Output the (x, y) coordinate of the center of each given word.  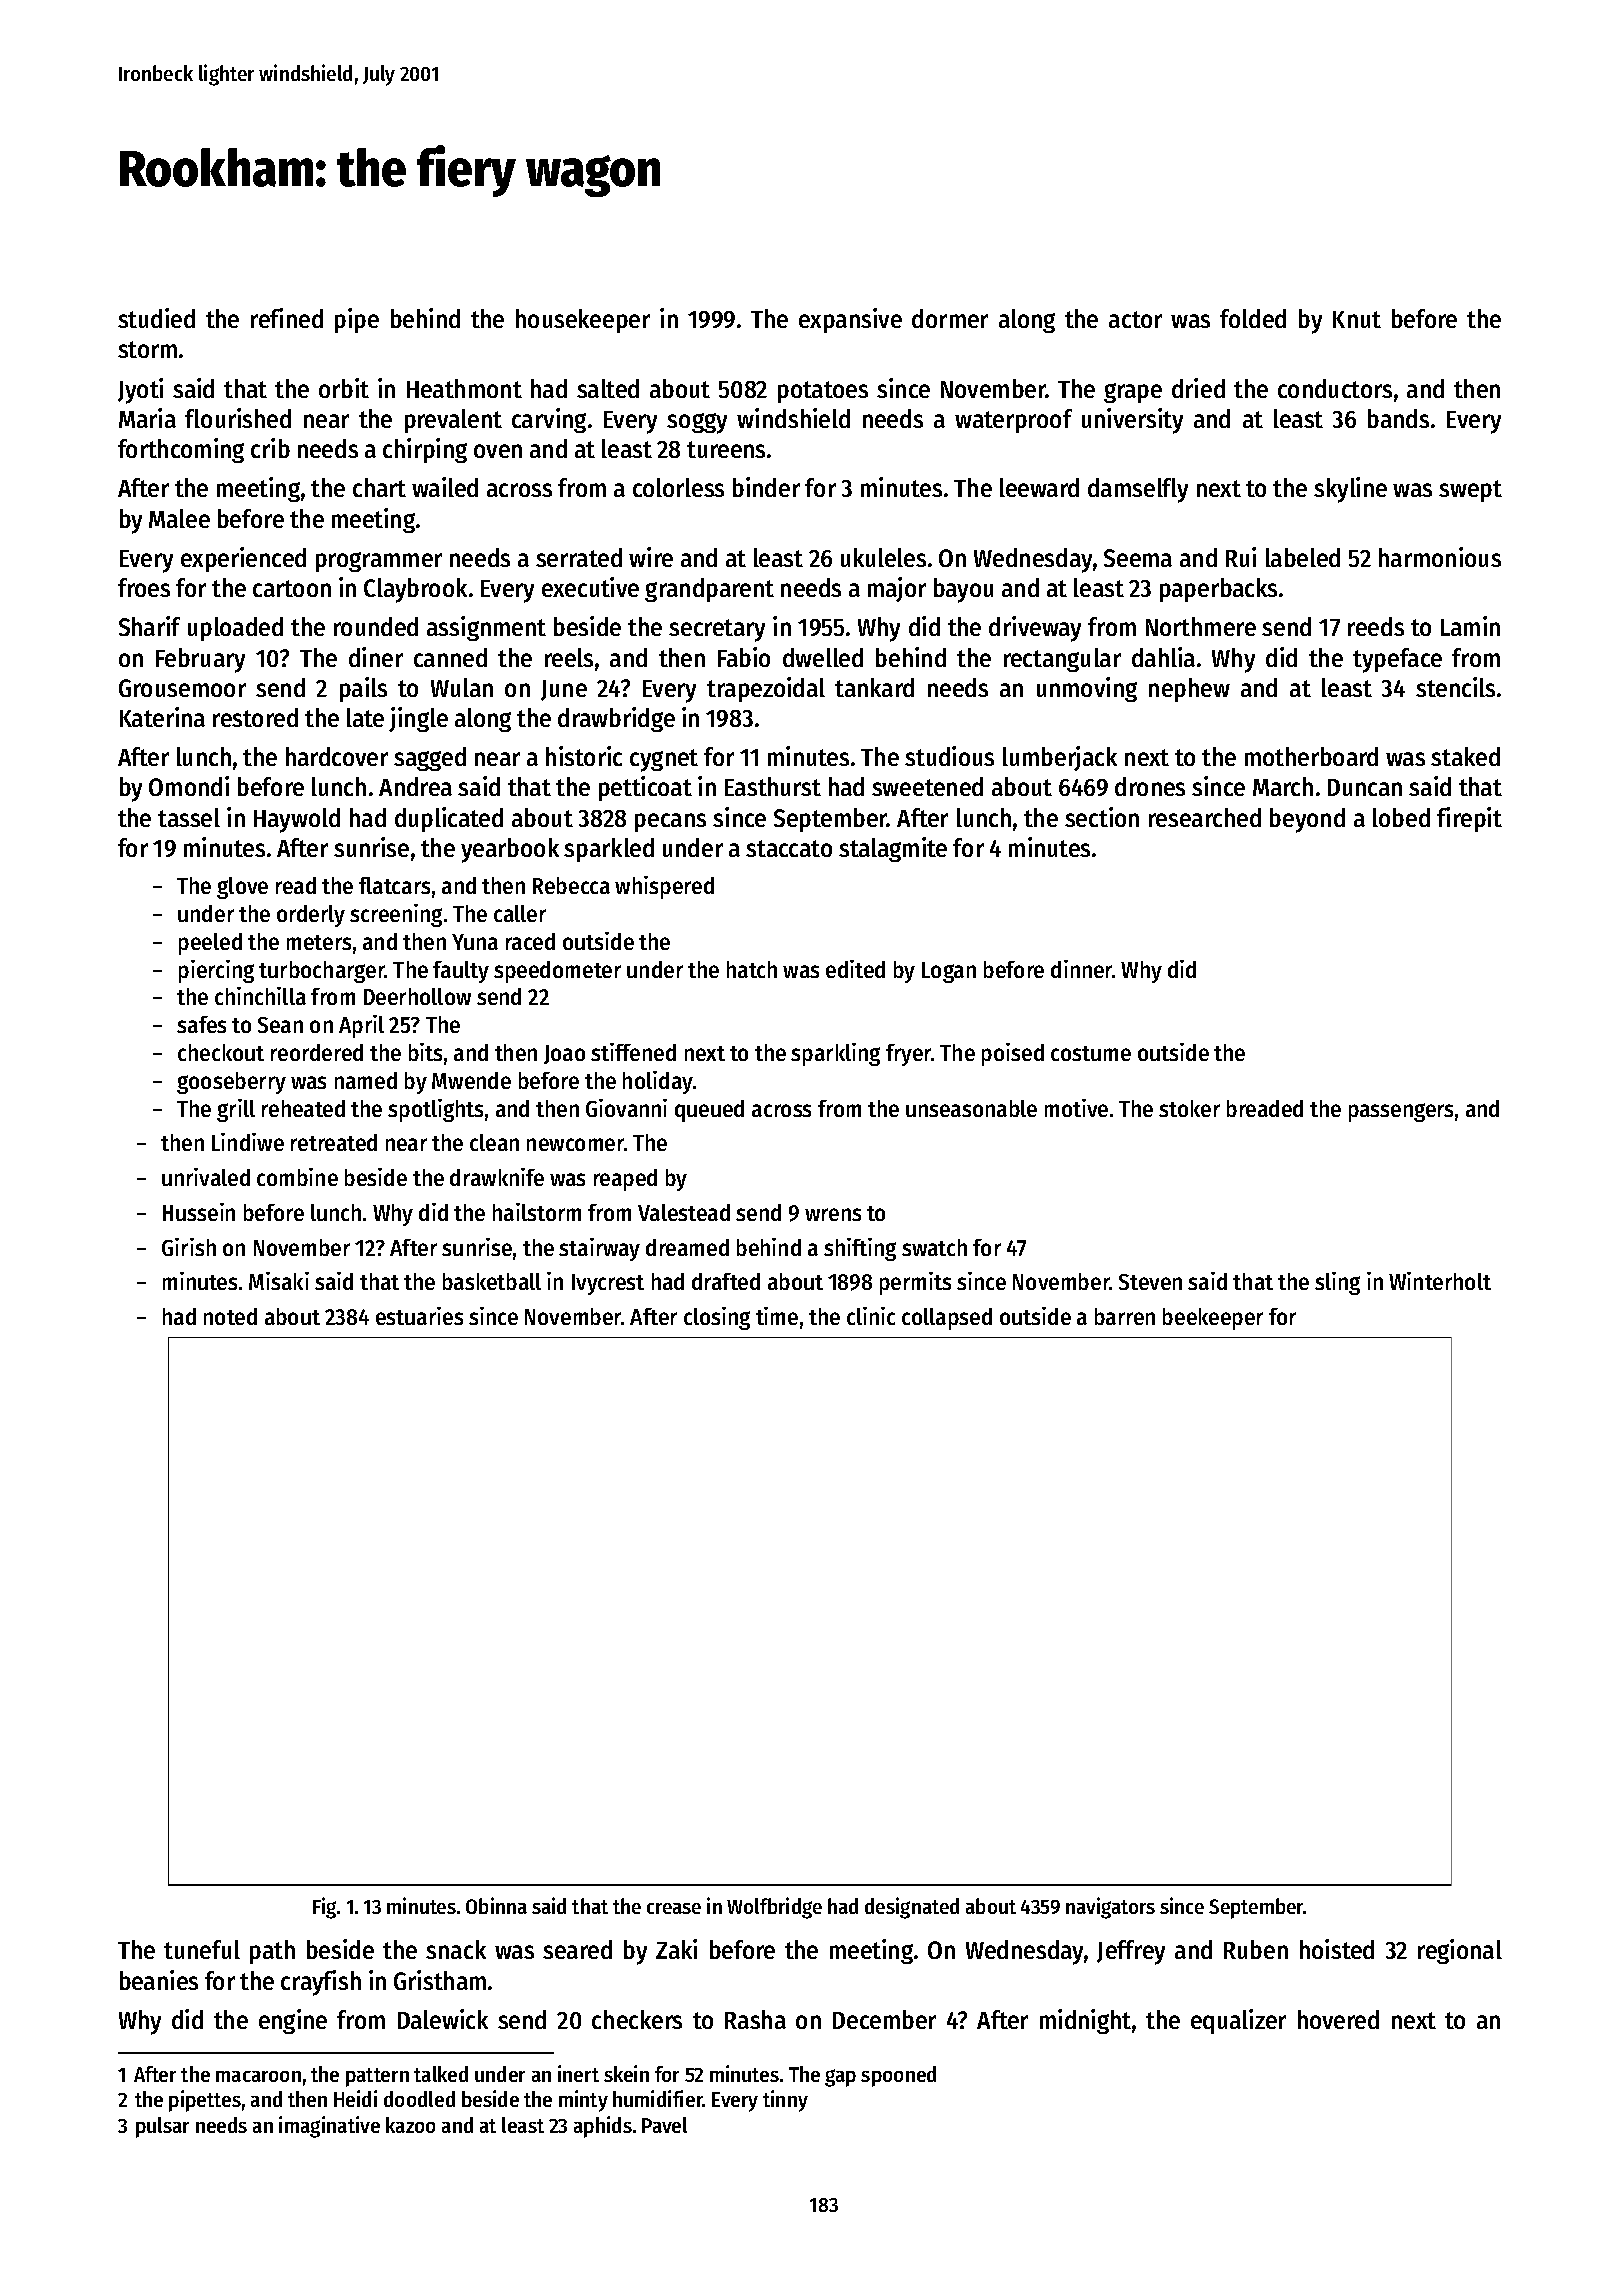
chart (379, 487)
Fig (324, 1908)
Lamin (1470, 626)
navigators (1110, 1908)
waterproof (1013, 421)
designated (912, 1908)
